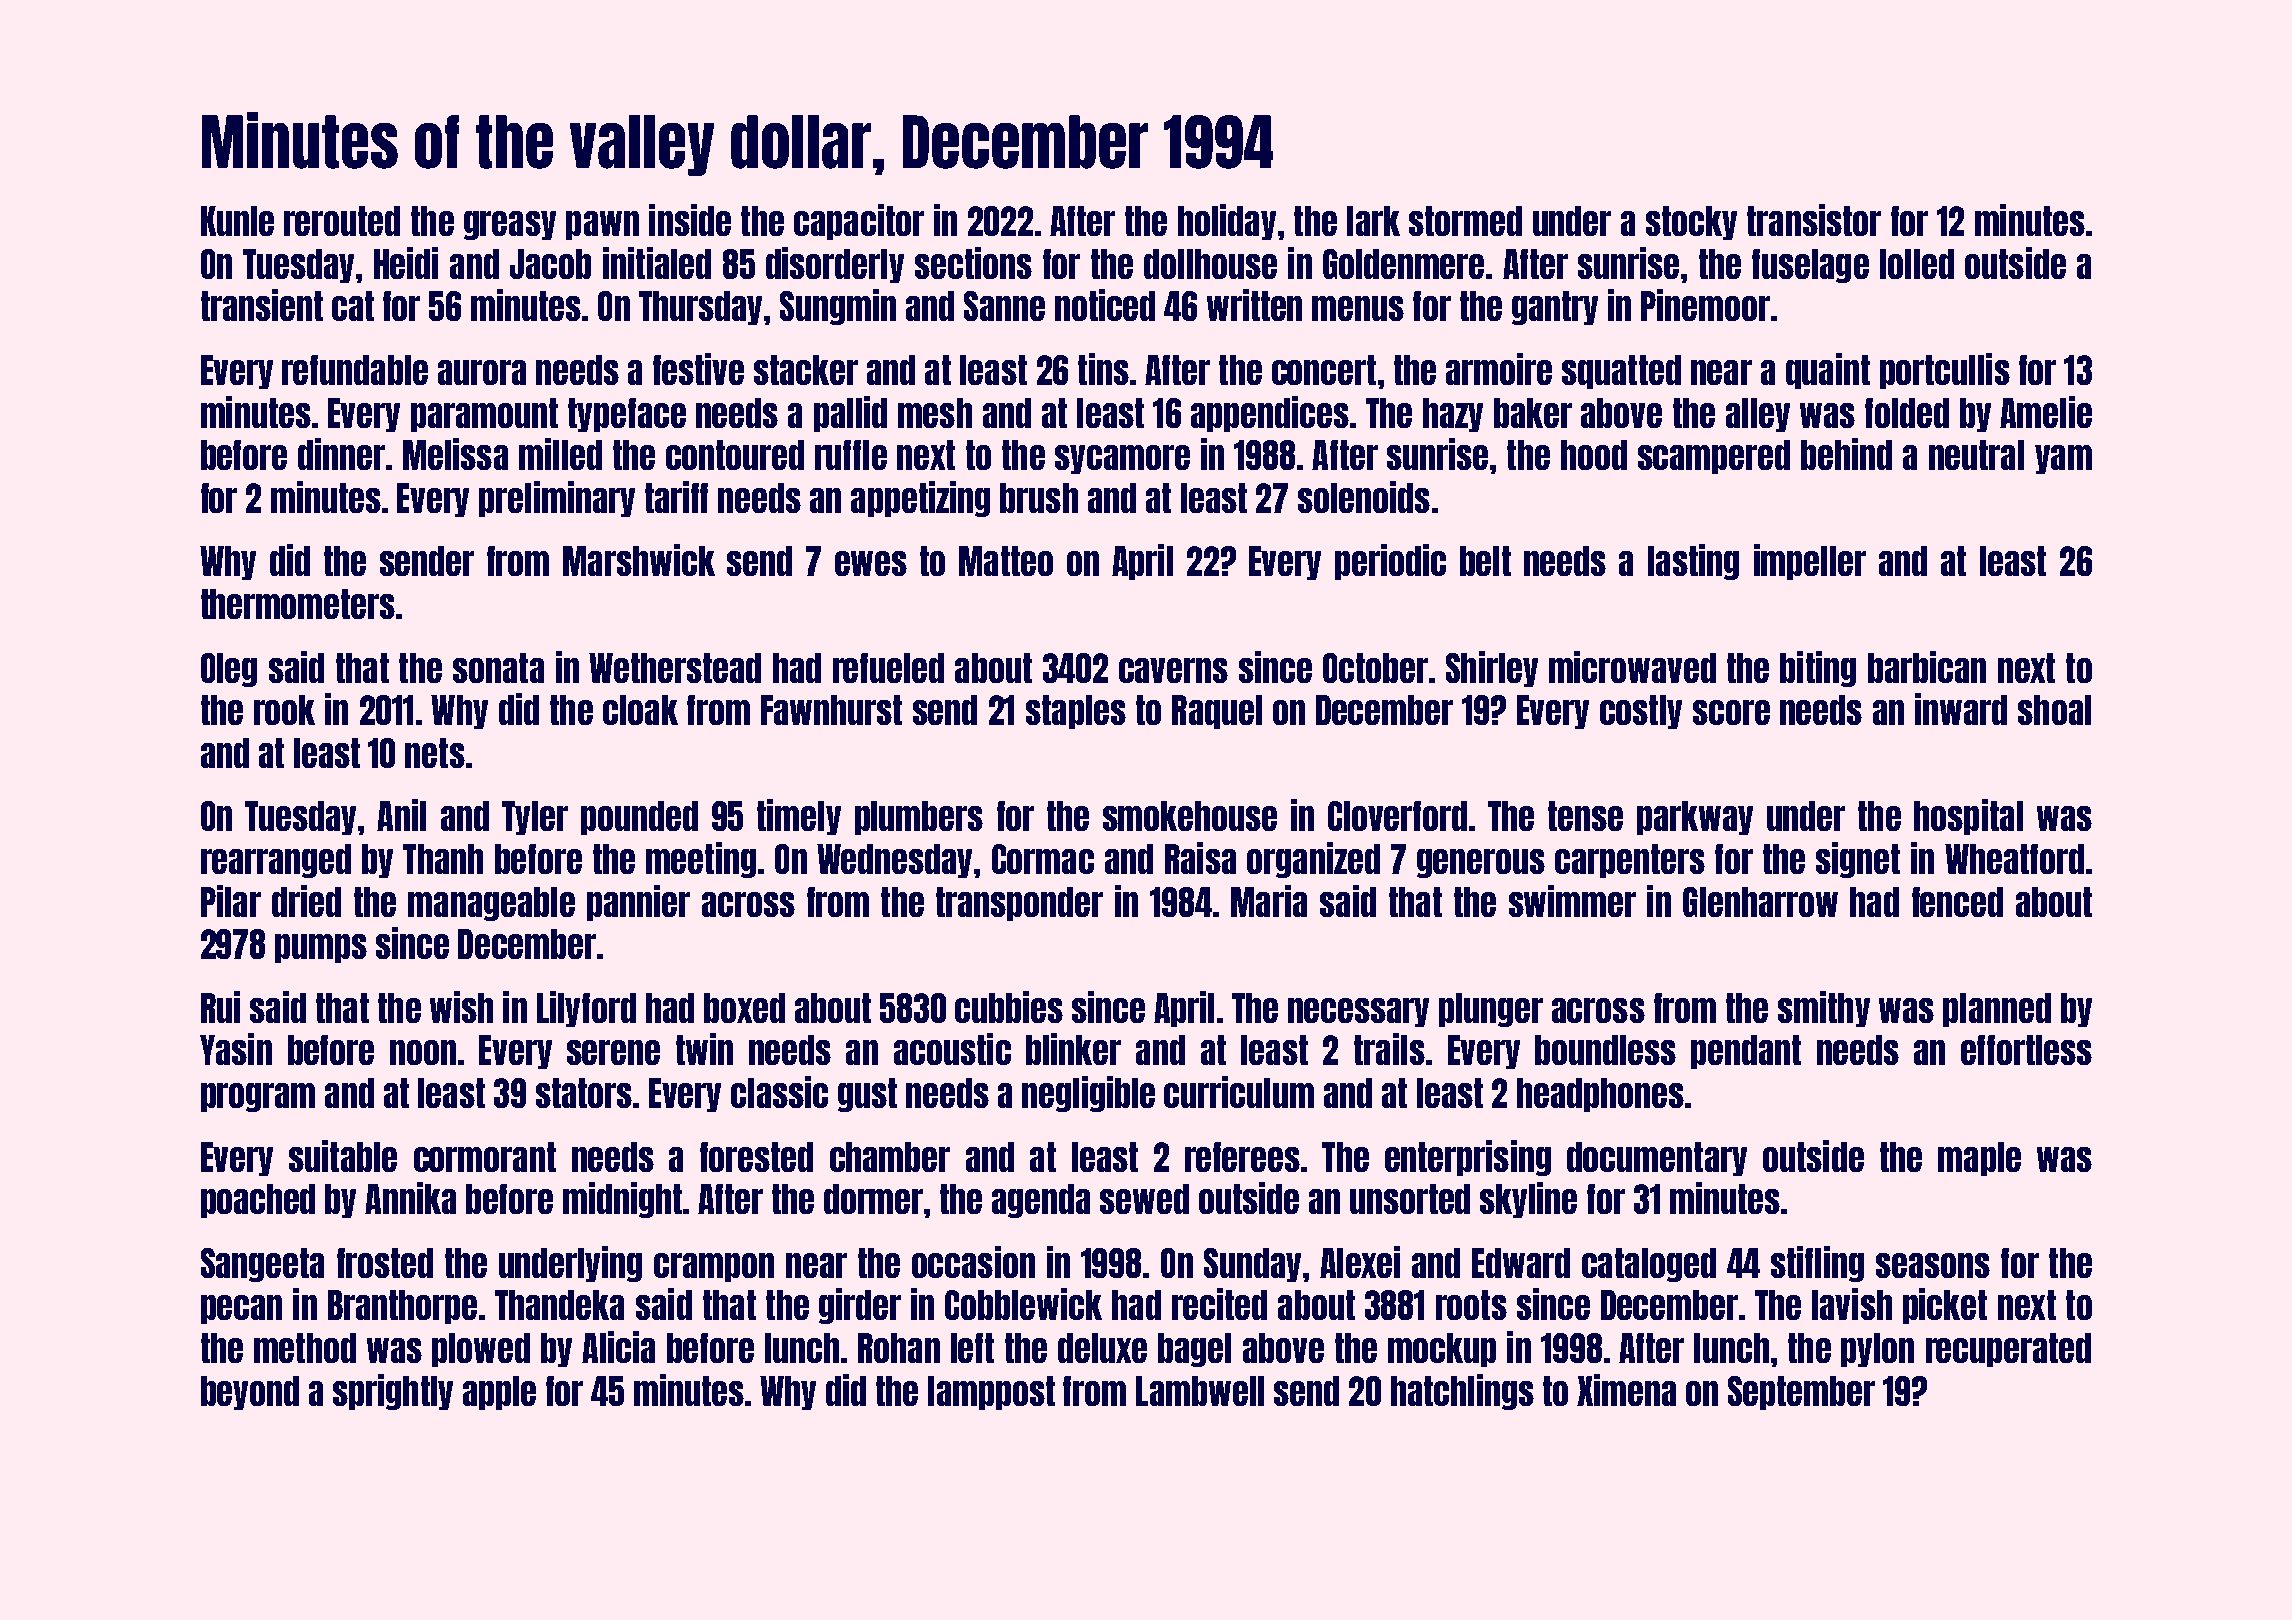 The height and width of the screenshot is (1620, 2292). Describe the element at coordinates (1219, 1304) in the screenshot. I see `recited` at that location.
